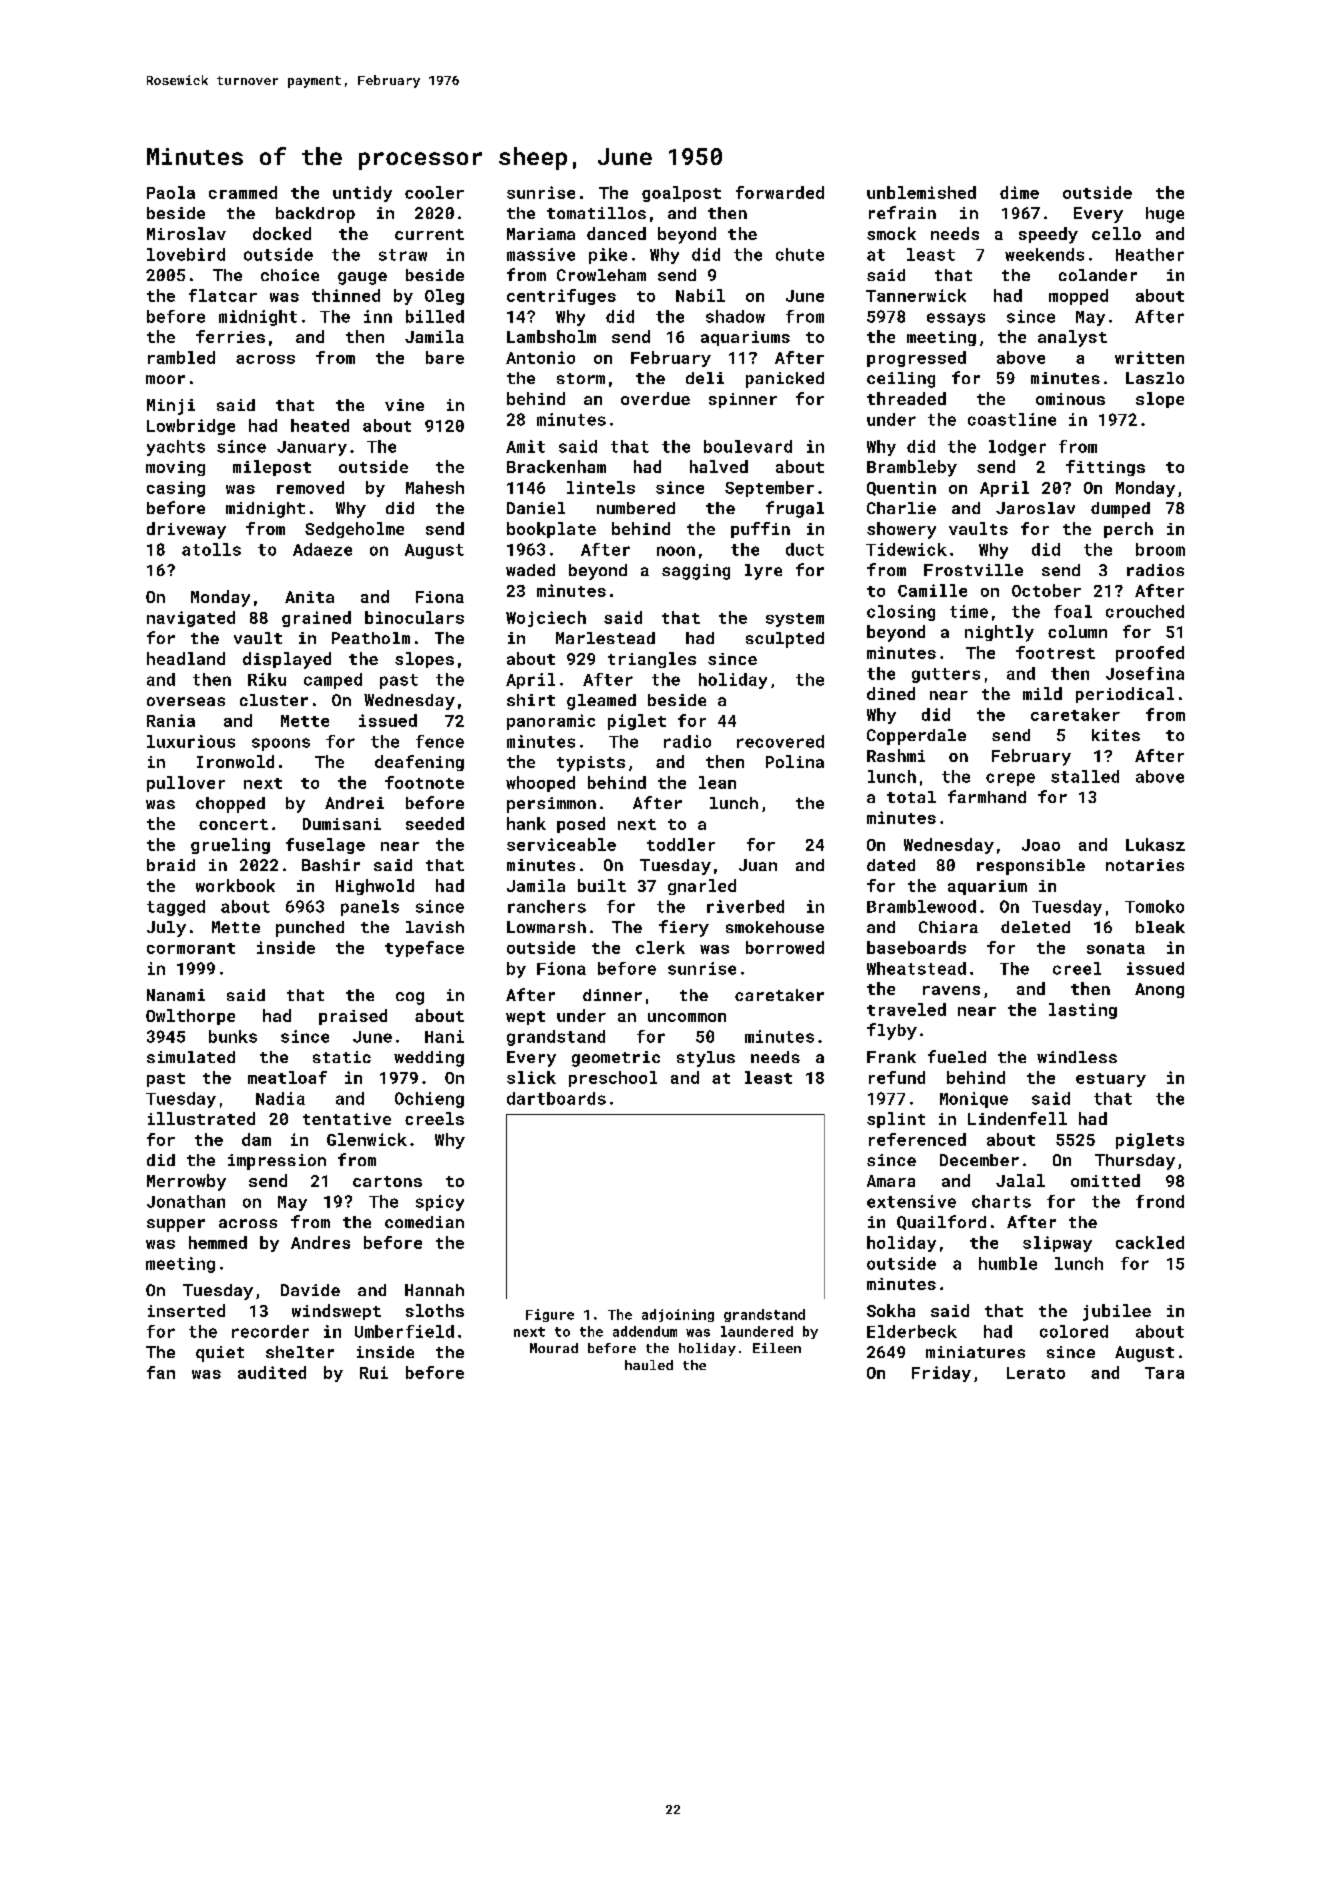 The image size is (1331, 1883). What do you see at coordinates (999, 633) in the screenshot?
I see `nightly` at bounding box center [999, 633].
